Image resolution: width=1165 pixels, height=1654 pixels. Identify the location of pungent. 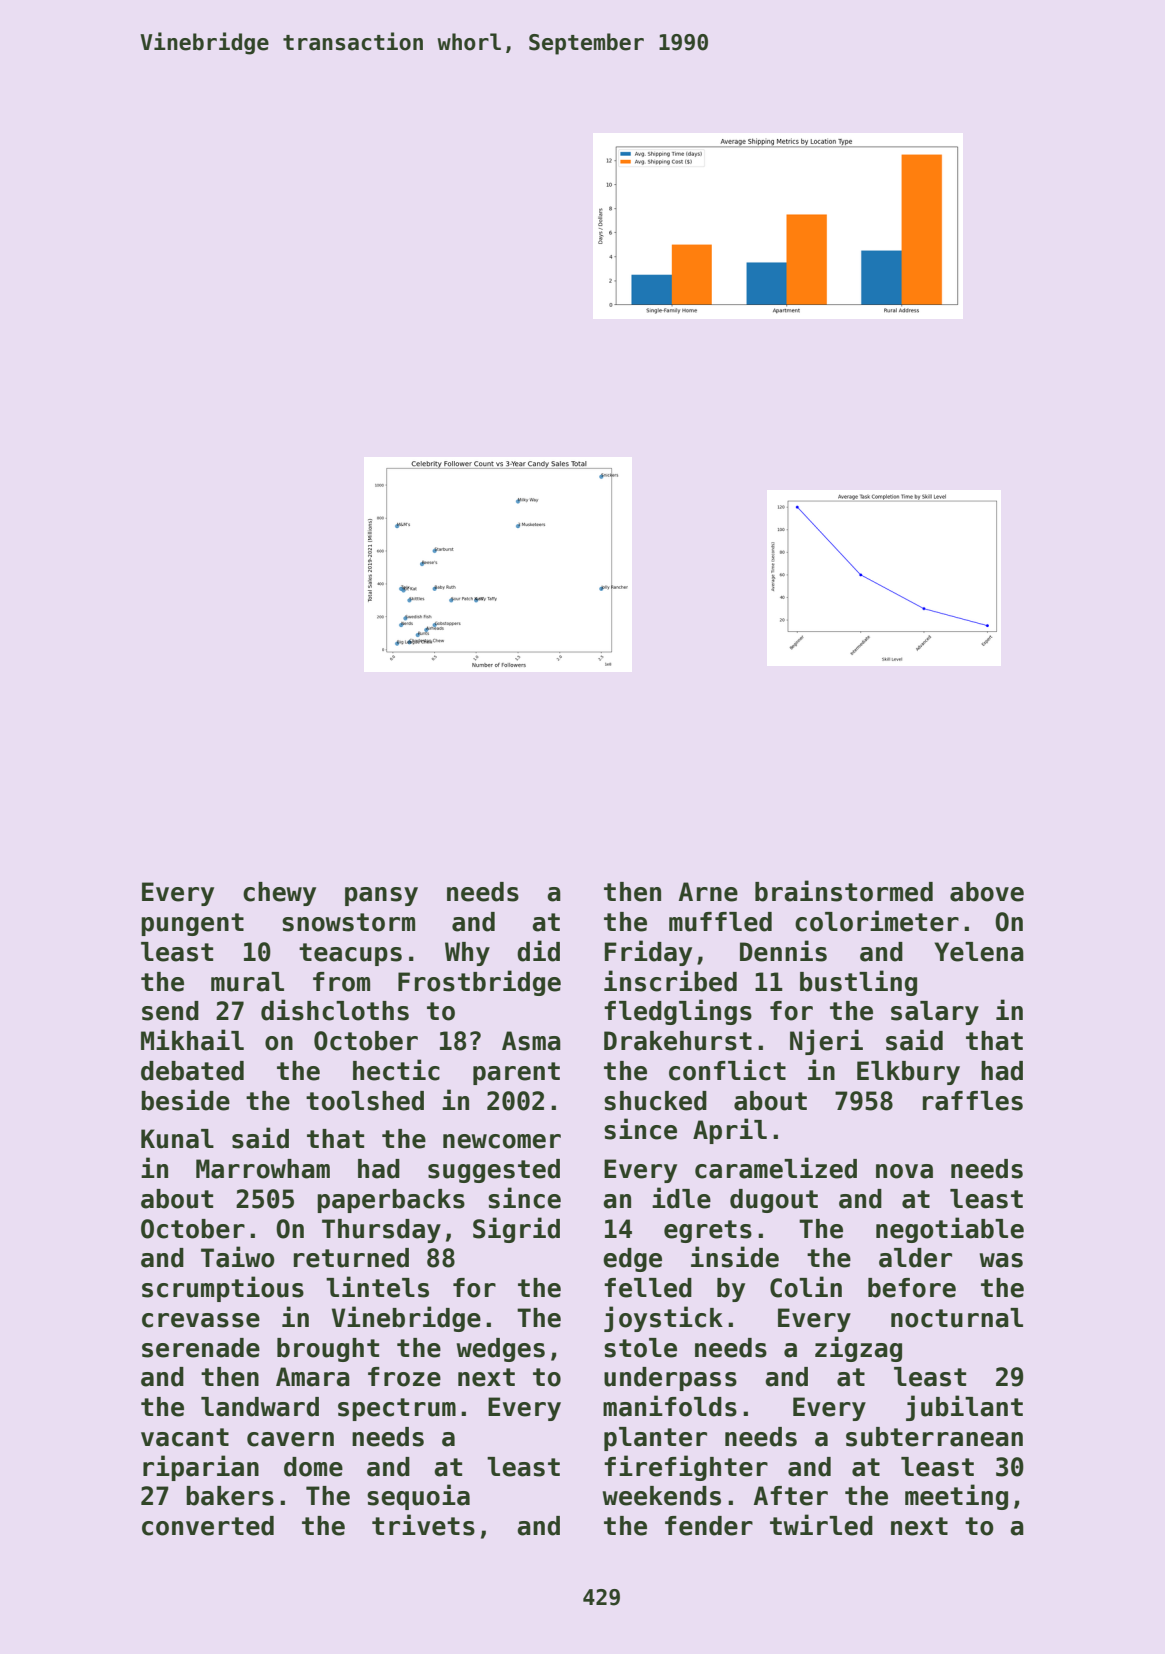
(192, 924).
